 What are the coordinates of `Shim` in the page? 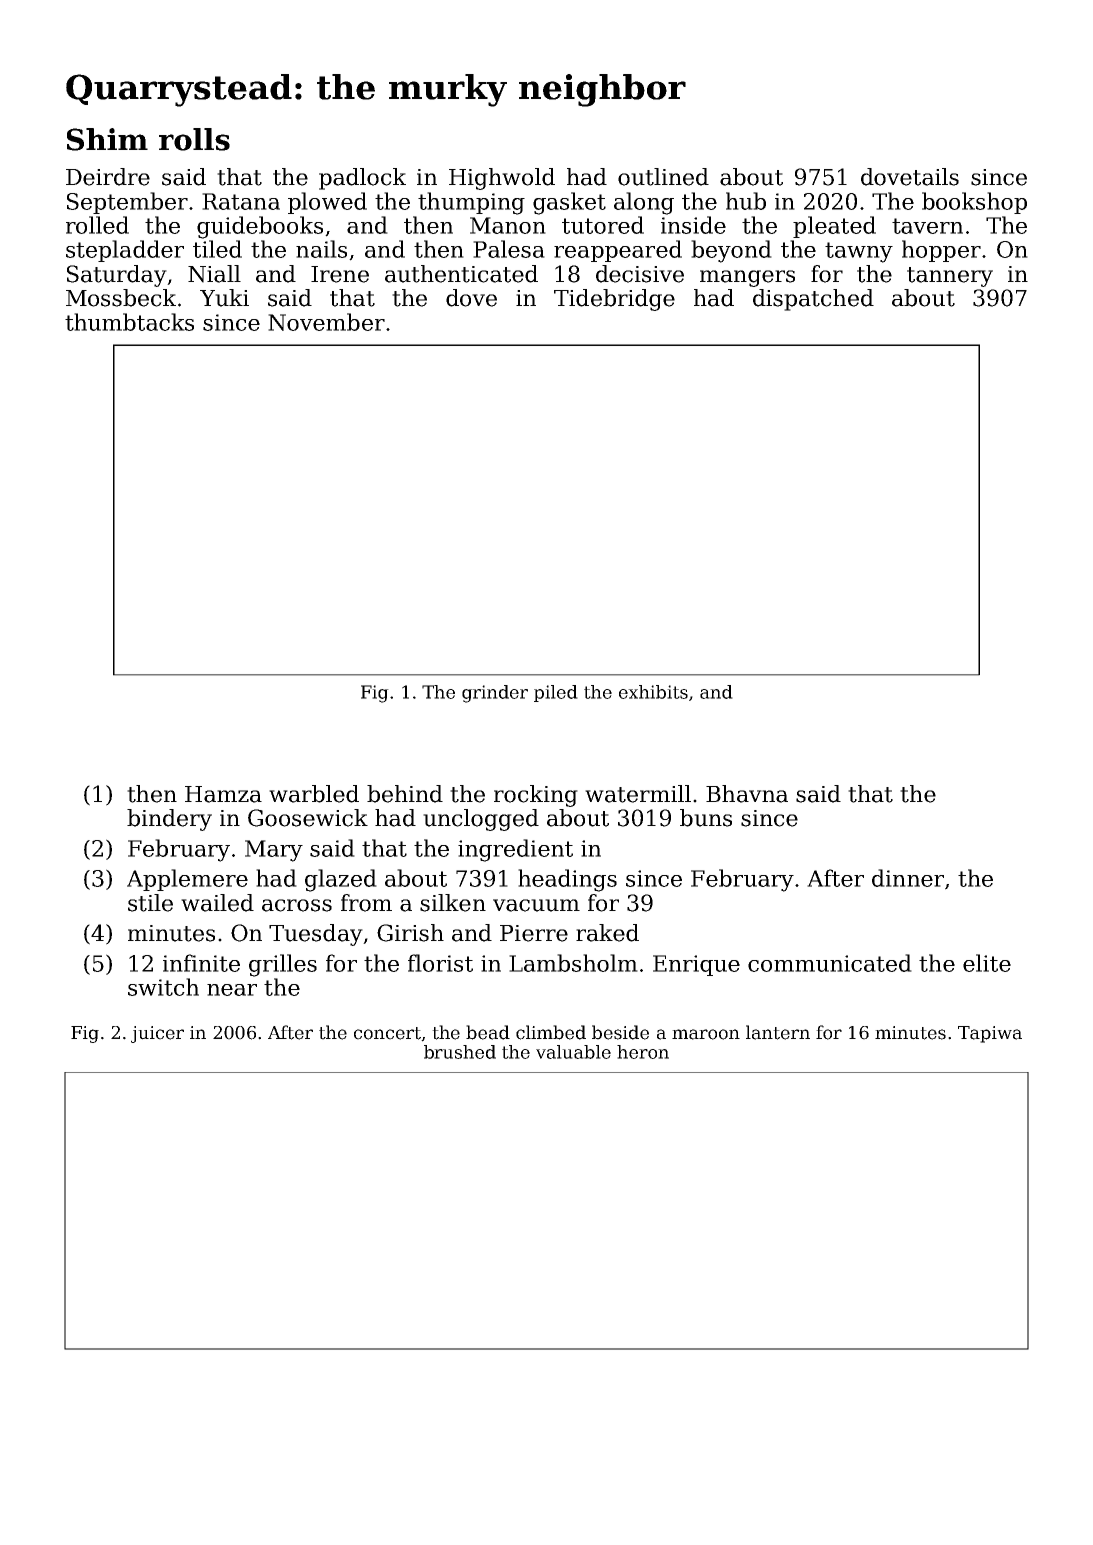 It's located at (107, 139).
